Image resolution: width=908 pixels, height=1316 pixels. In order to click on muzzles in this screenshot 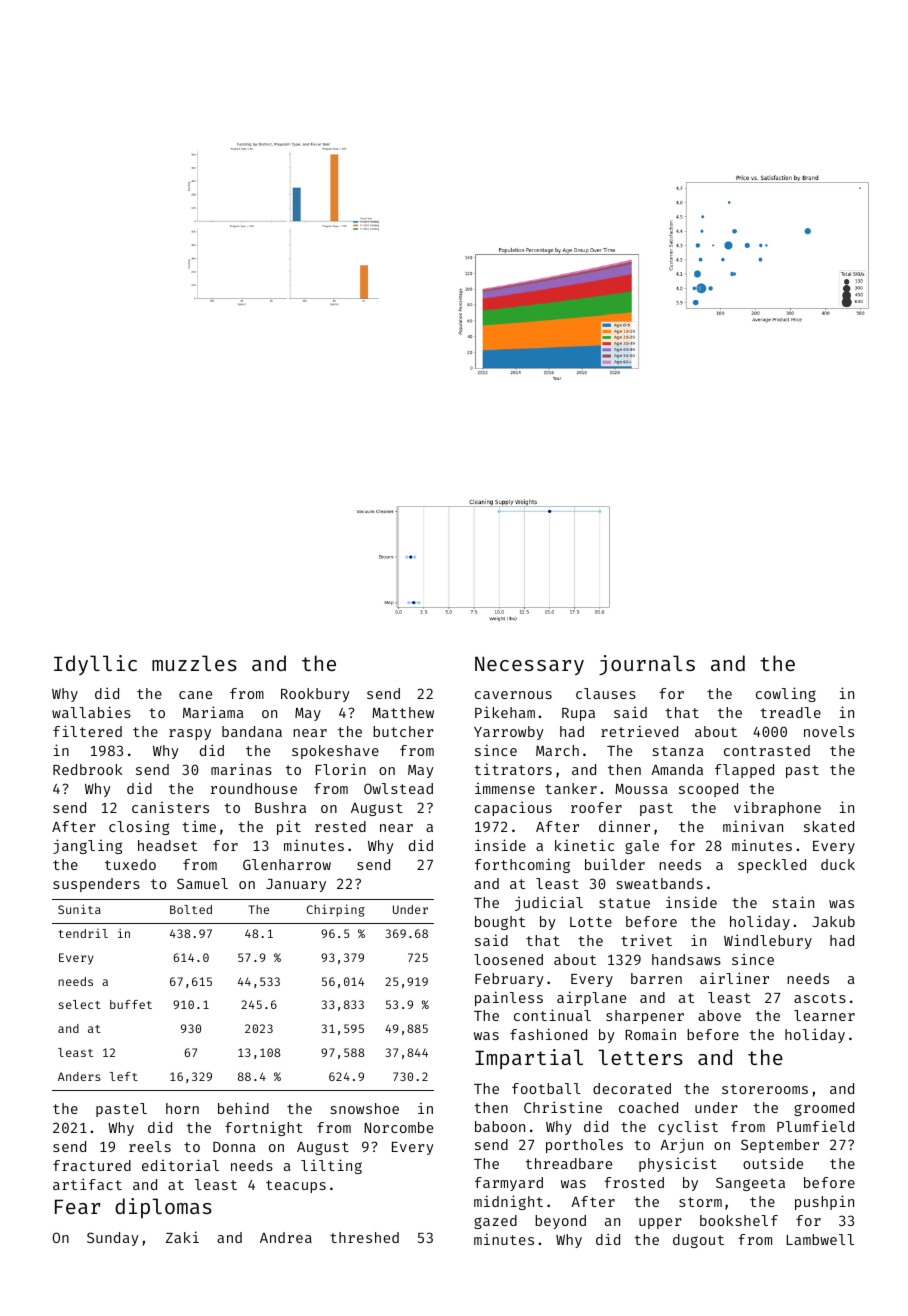, I will do `click(194, 663)`.
